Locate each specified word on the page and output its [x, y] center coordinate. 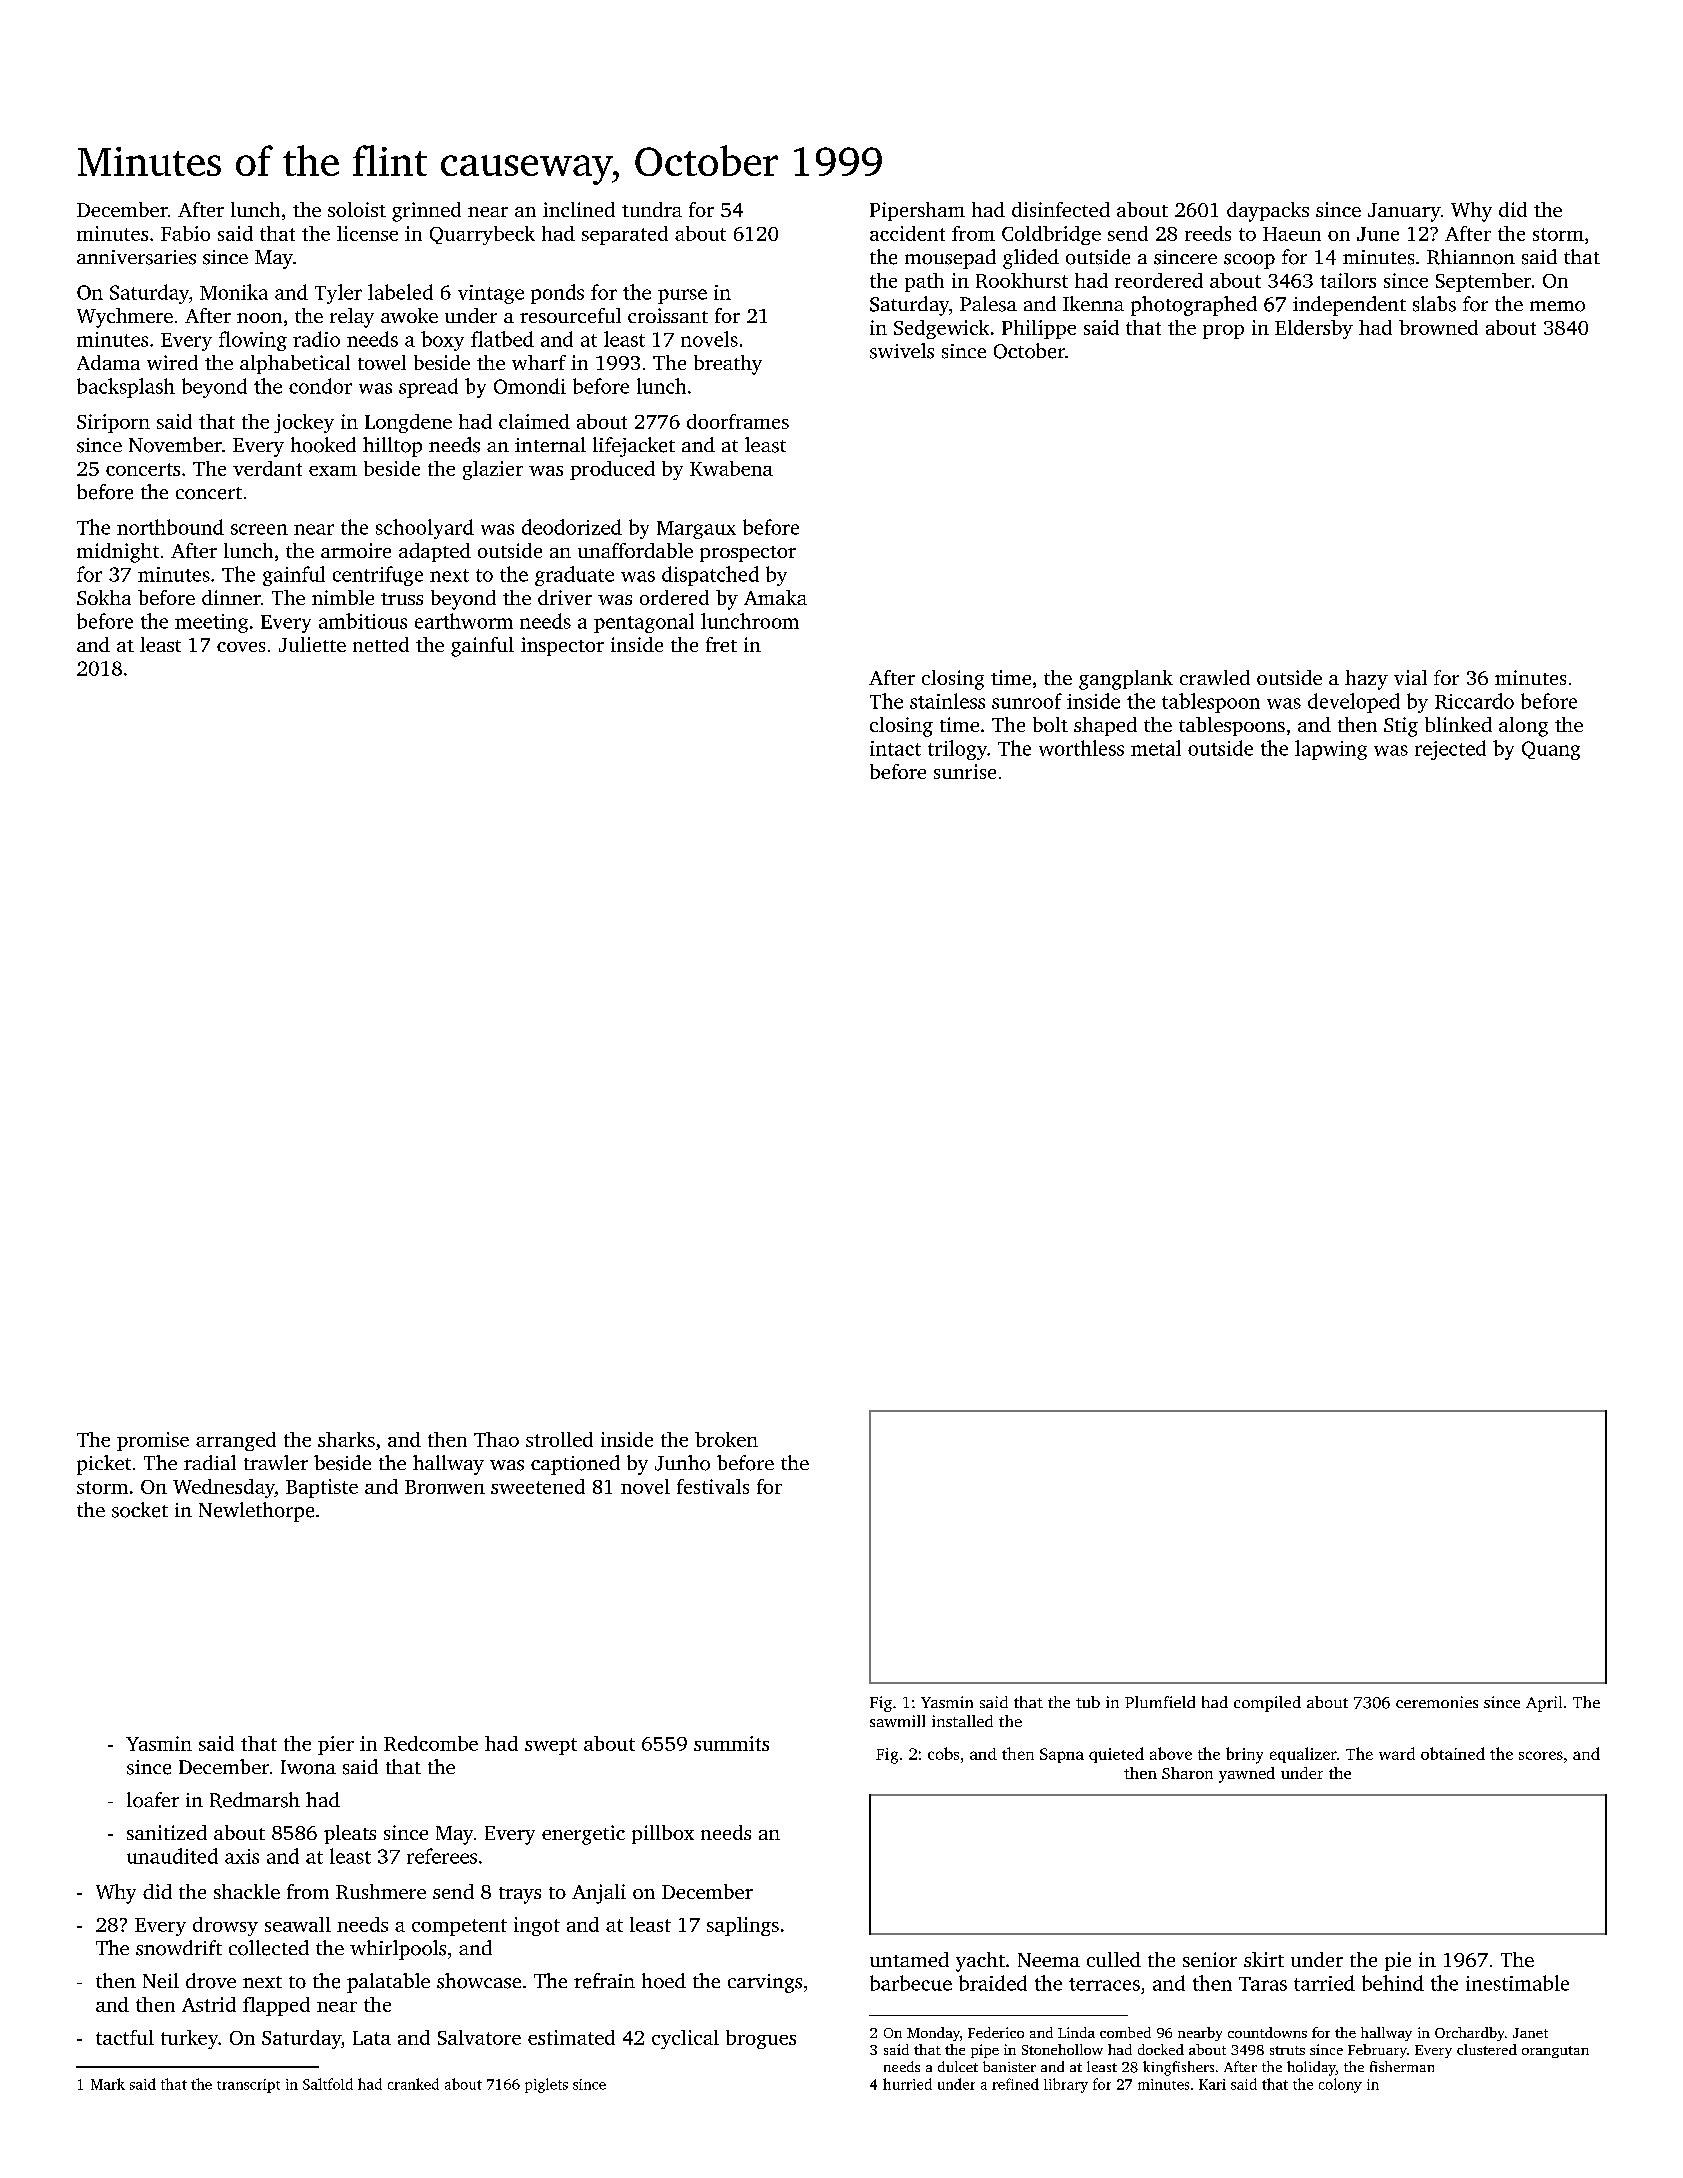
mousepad [950, 259]
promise [153, 1441]
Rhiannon [1471, 257]
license [367, 233]
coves [241, 647]
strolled [559, 1439]
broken [726, 1439]
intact [895, 748]
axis [242, 1856]
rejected [1450, 750]
